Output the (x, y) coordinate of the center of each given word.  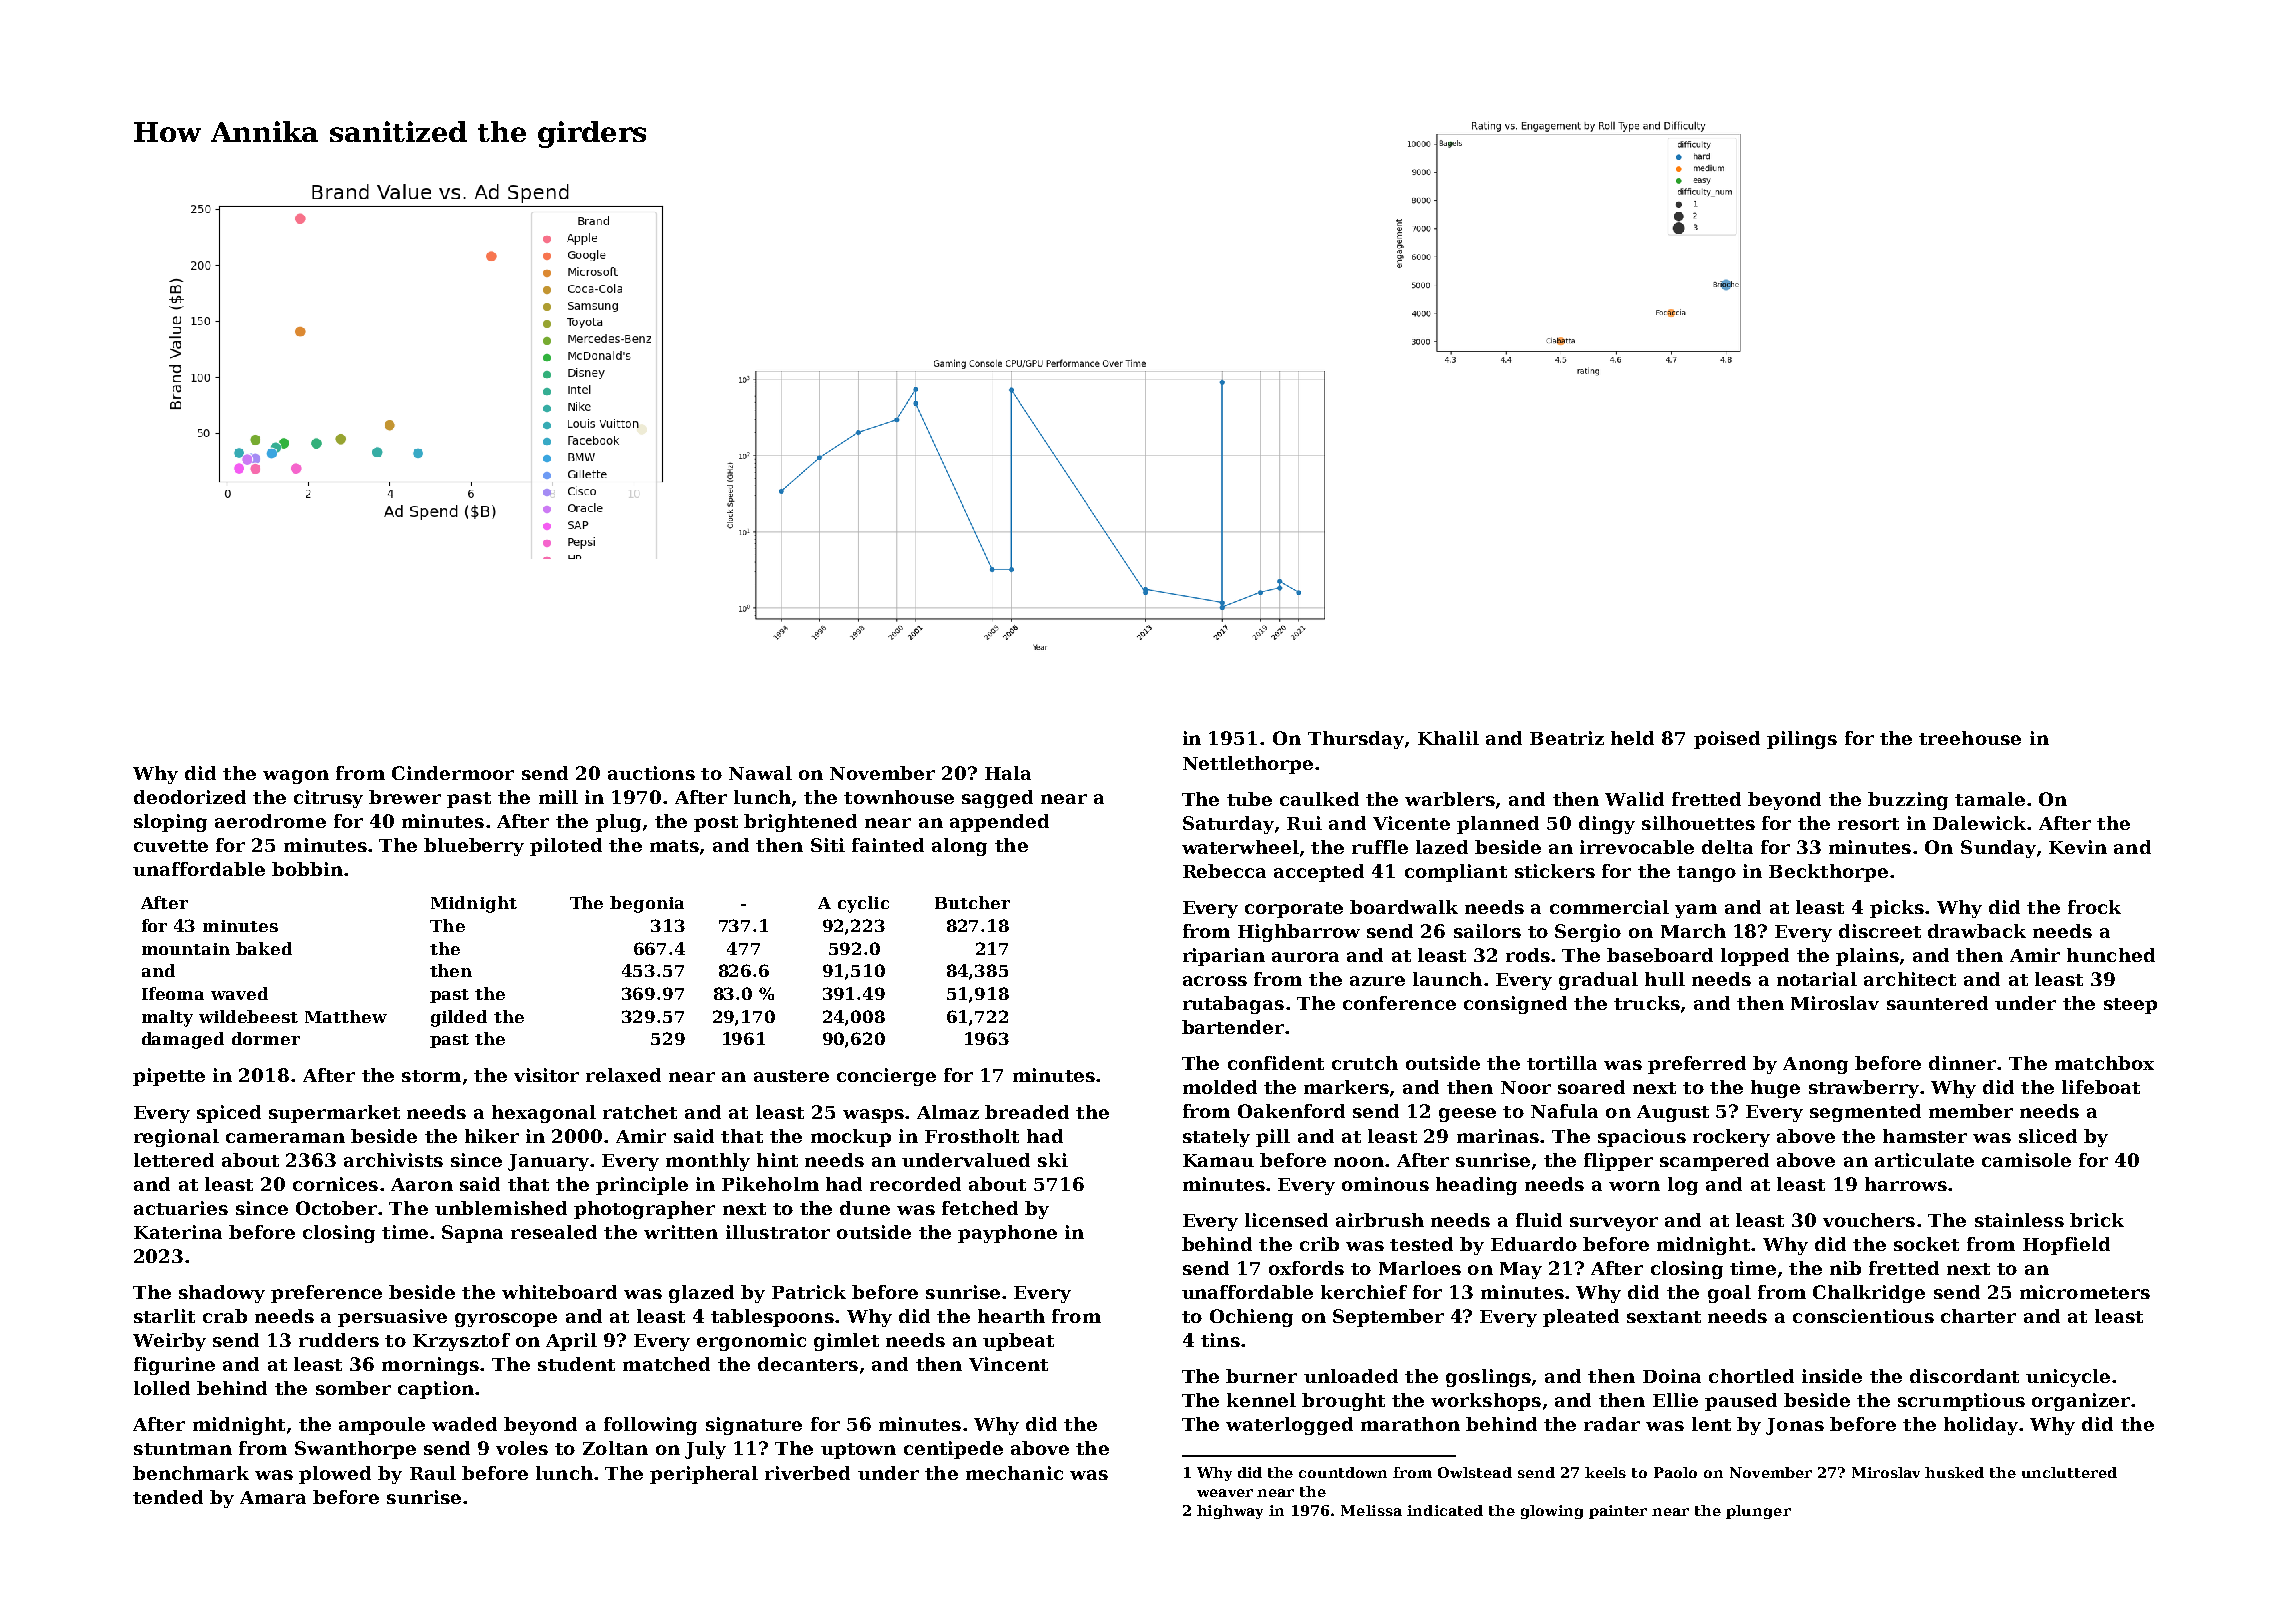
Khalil (1448, 738)
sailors (1487, 931)
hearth (1011, 1316)
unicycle (2068, 1378)
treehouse (1970, 738)
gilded (459, 1018)
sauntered (1937, 1003)
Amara (273, 1497)
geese (1467, 1115)
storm (431, 1076)
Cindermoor (453, 773)
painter (1618, 1512)
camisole (2026, 1160)
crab (225, 1316)
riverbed (807, 1473)
